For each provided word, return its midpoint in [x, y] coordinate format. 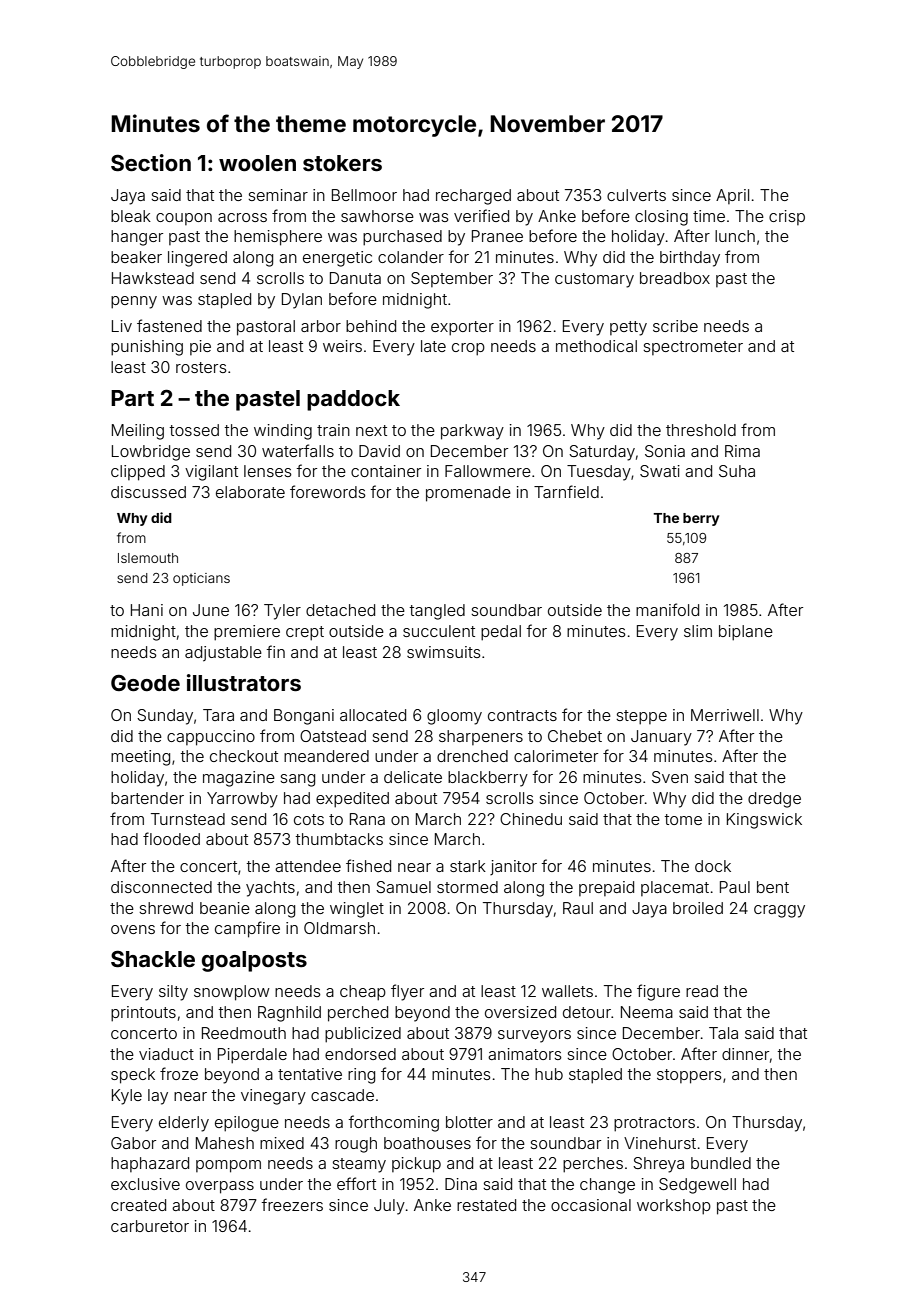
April [732, 196]
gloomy [454, 717]
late [433, 346]
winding [283, 432]
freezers [292, 1204]
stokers [342, 163]
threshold [701, 430]
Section [151, 162]
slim [698, 631]
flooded [171, 838]
